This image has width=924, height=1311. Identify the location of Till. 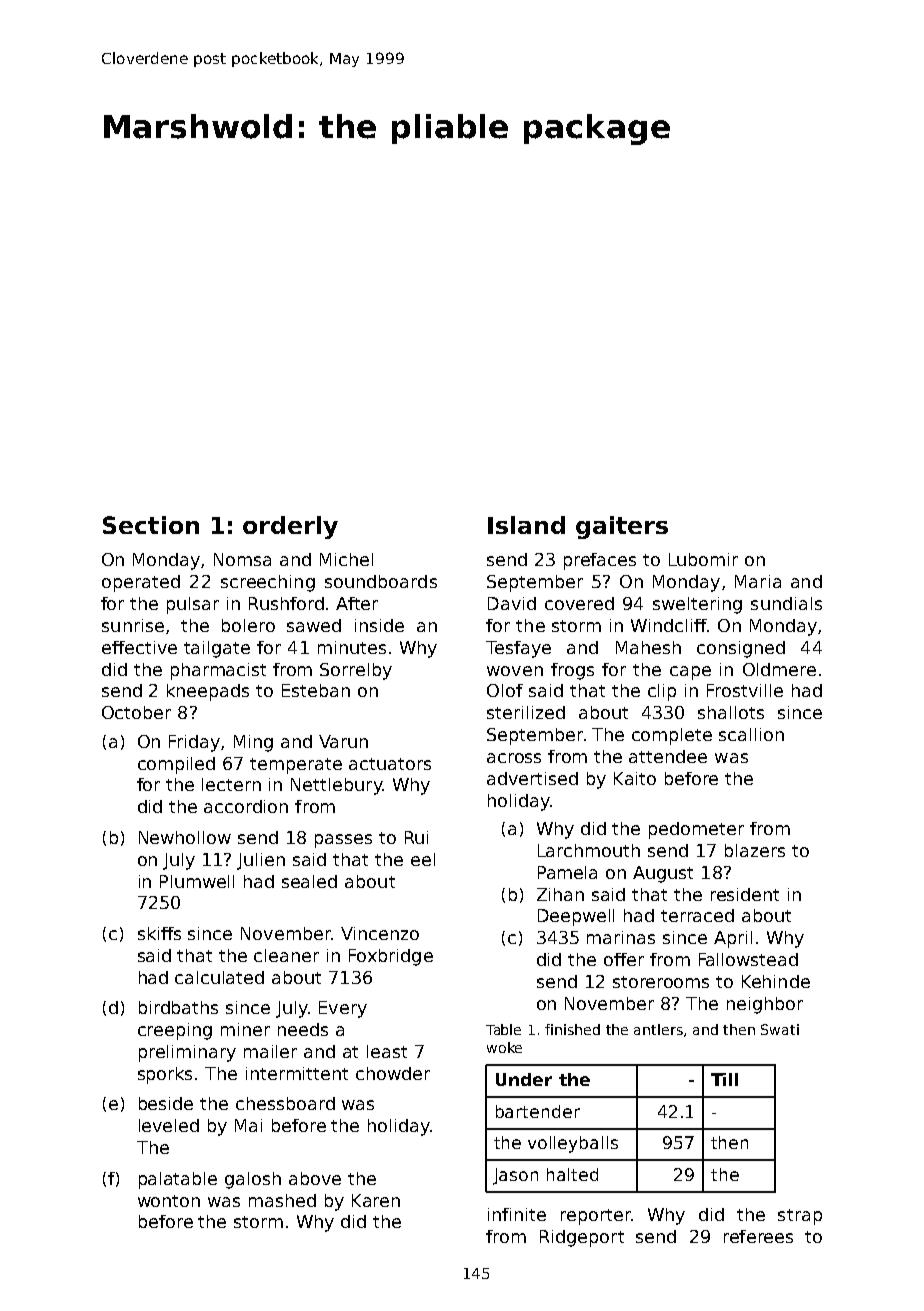
(724, 1079).
